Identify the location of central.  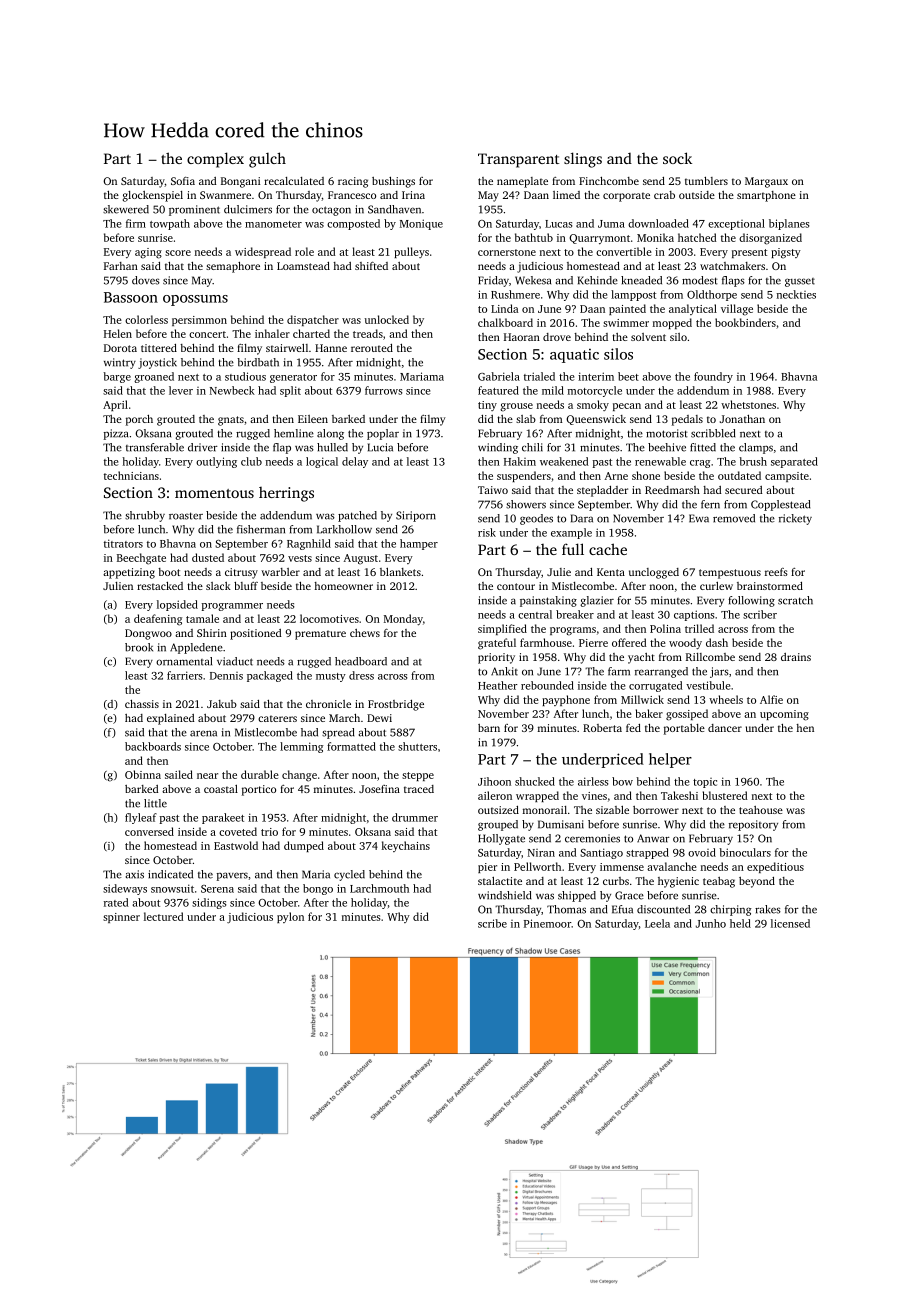
(535, 614).
